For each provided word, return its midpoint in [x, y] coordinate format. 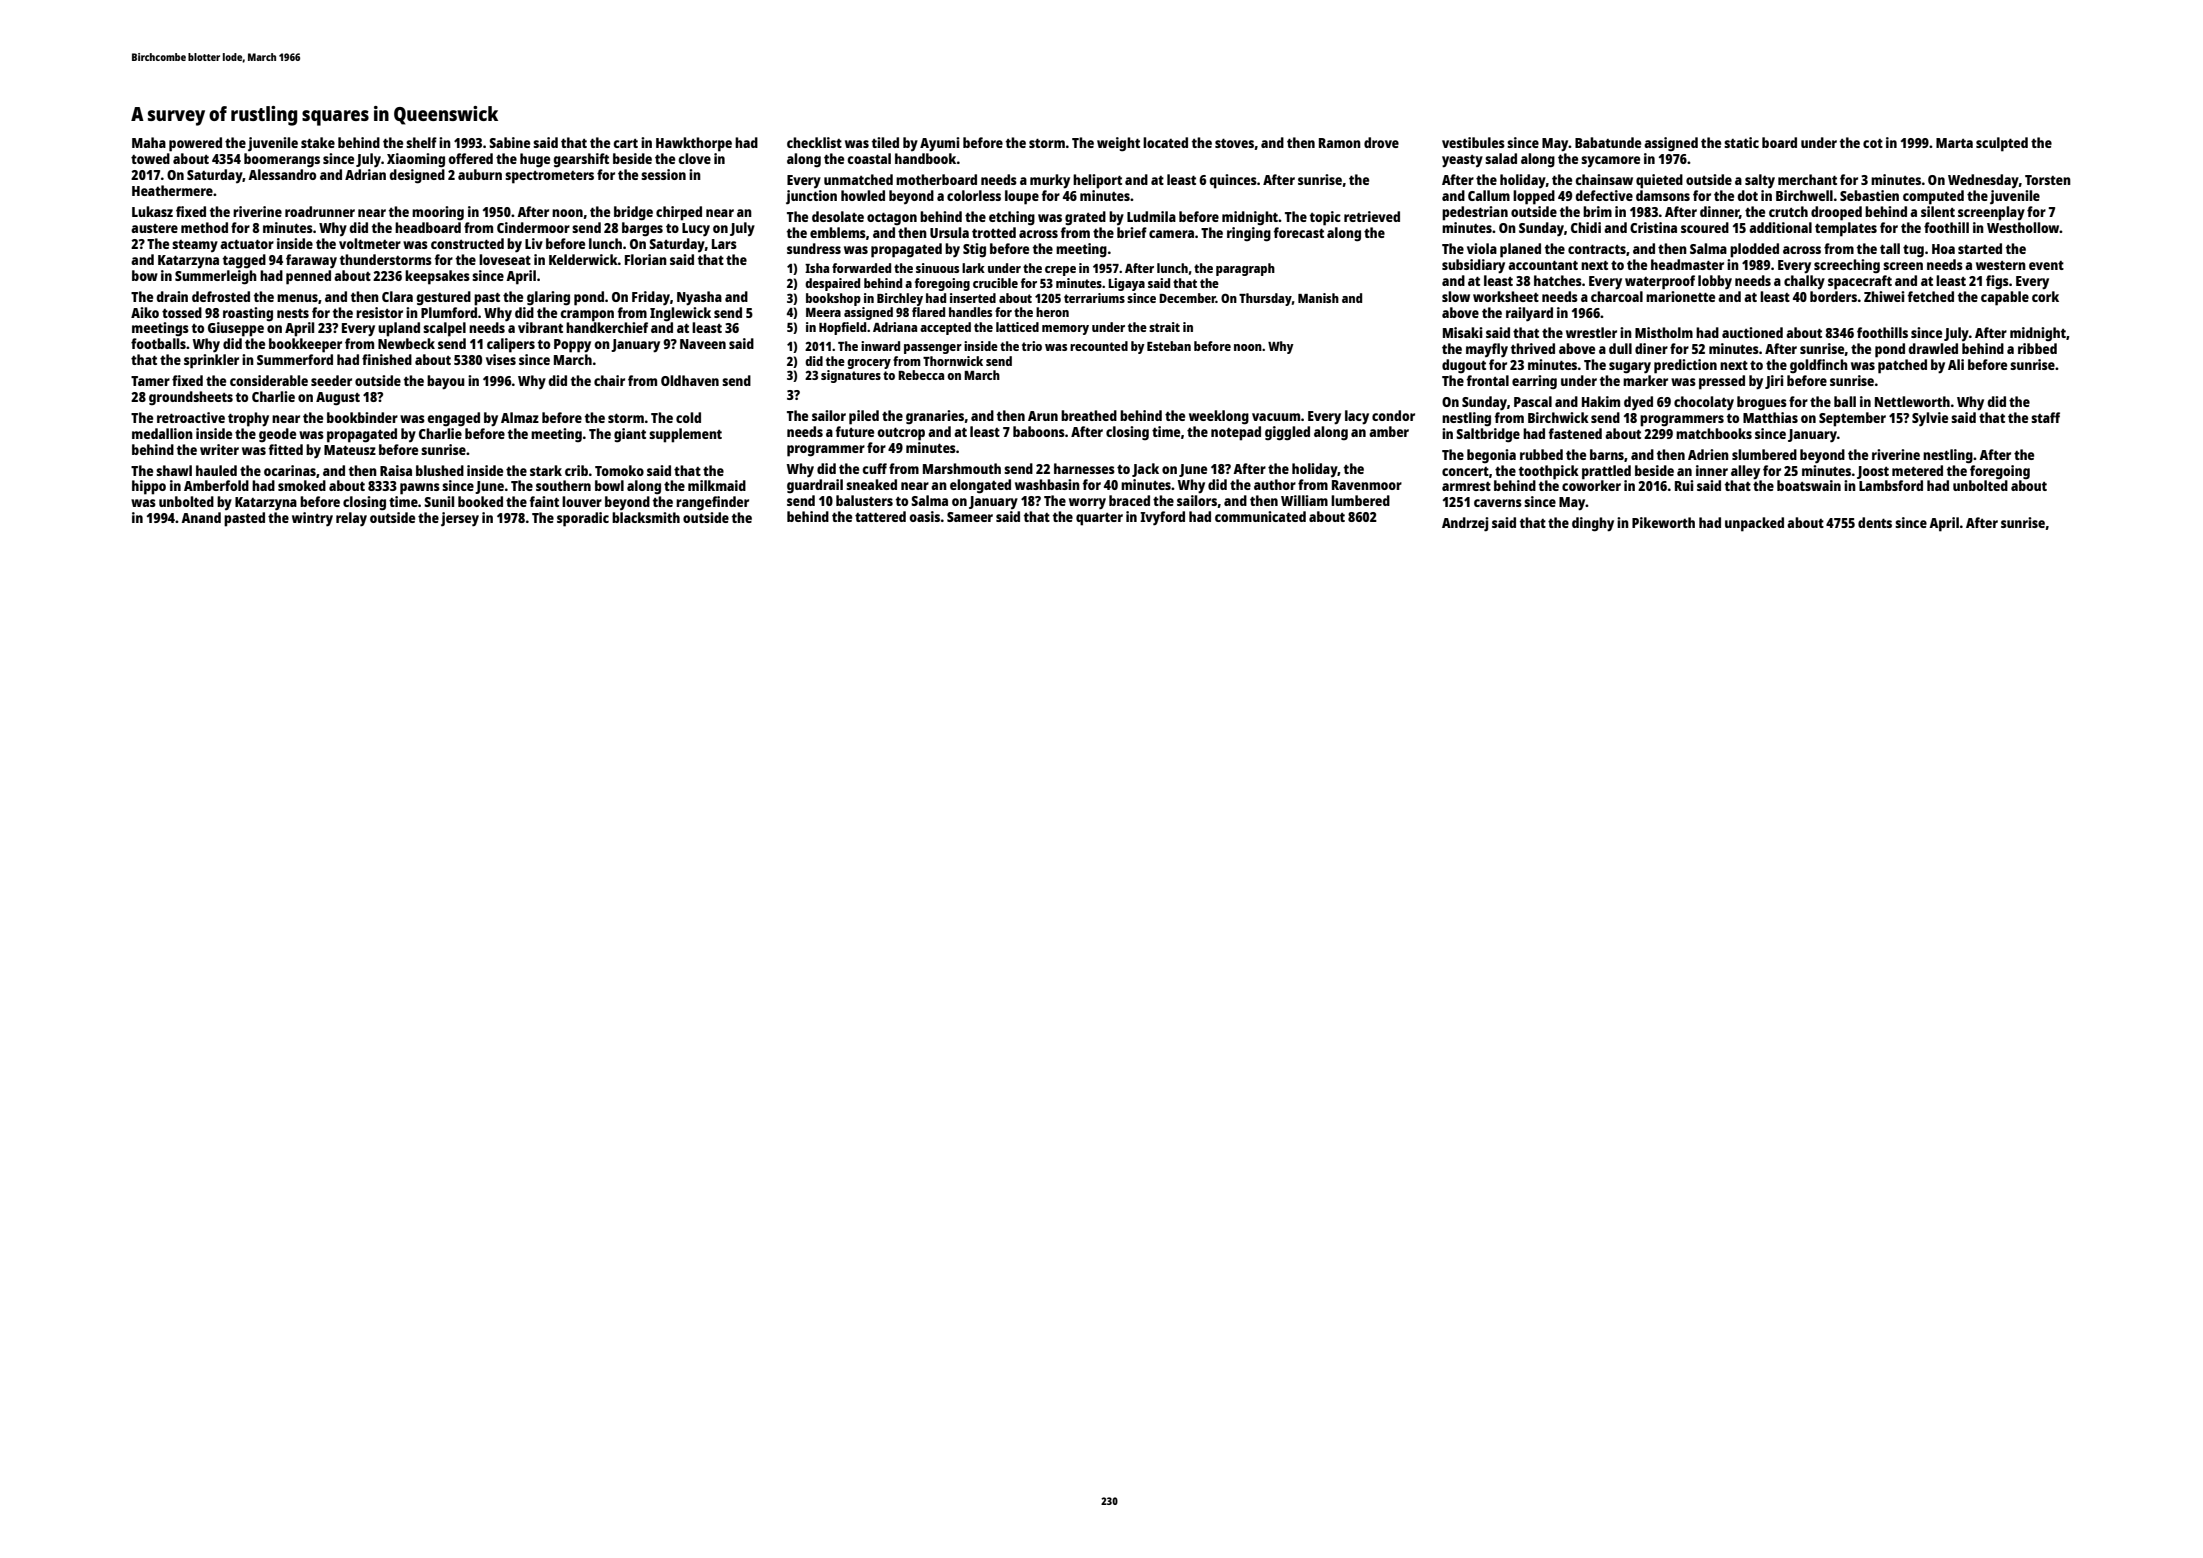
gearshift [581, 160]
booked [480, 501]
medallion [162, 433]
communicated [1260, 516]
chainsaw [1604, 179]
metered [1917, 470]
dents [1875, 522]
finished [387, 359]
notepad [1236, 433]
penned [308, 277]
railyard [1529, 314]
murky [1050, 181]
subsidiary [1473, 266]
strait [1164, 327]
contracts [1597, 249]
